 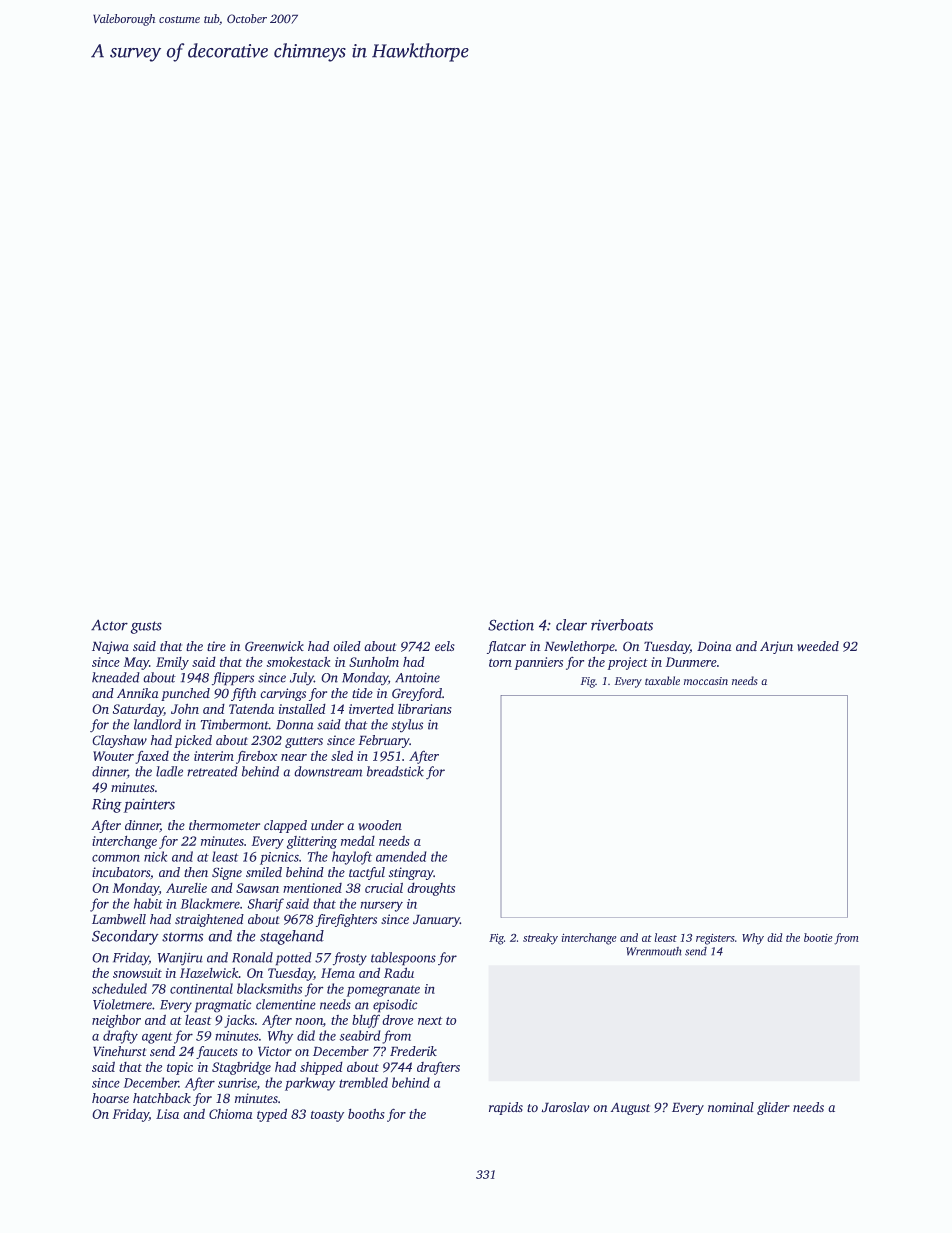 I want to click on panniers, so click(x=539, y=663).
